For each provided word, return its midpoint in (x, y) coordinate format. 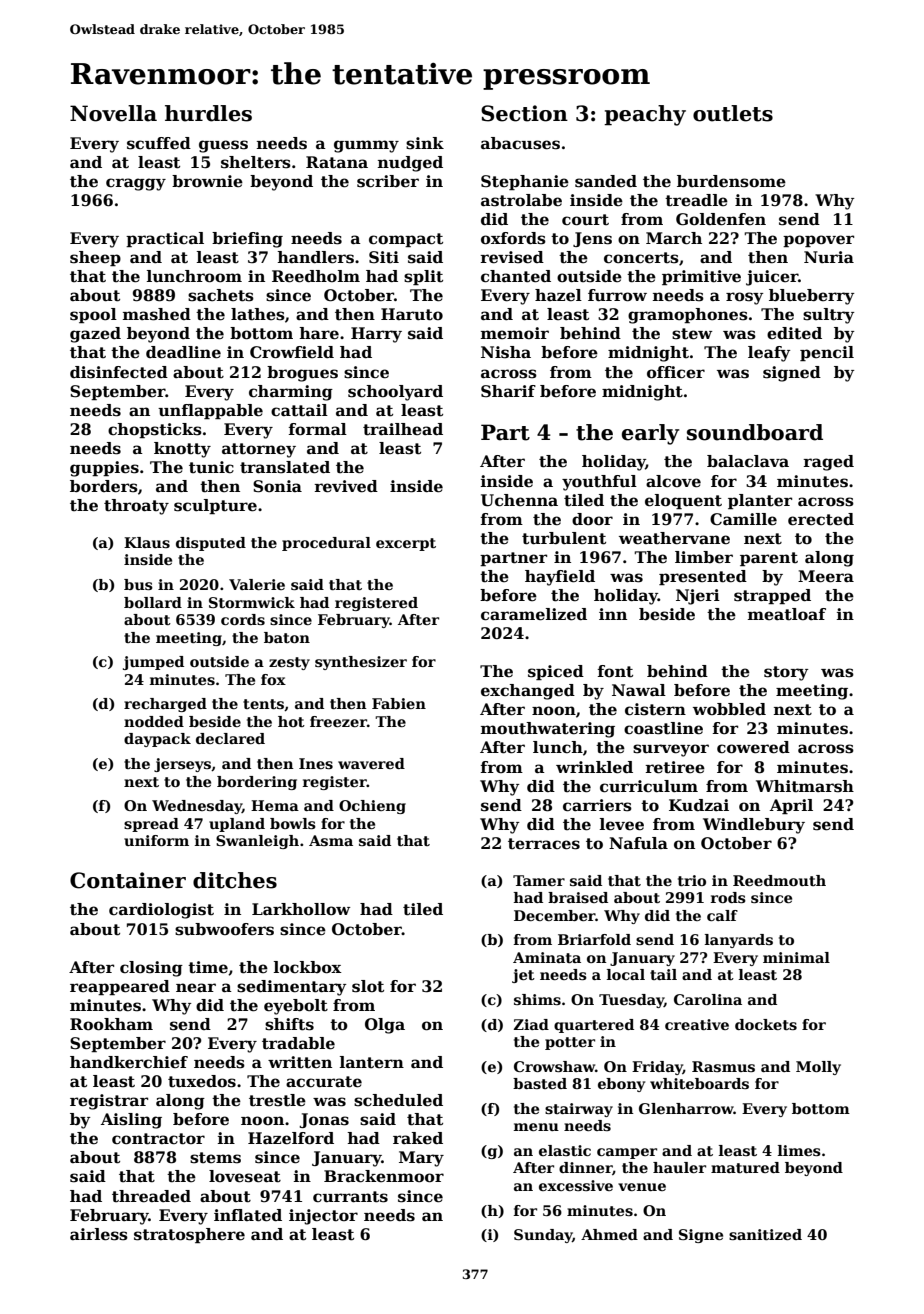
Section (524, 113)
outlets (733, 113)
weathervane (674, 538)
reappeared (120, 987)
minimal (796, 957)
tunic (211, 467)
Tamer (539, 880)
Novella (113, 113)
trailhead (403, 429)
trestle (277, 1100)
